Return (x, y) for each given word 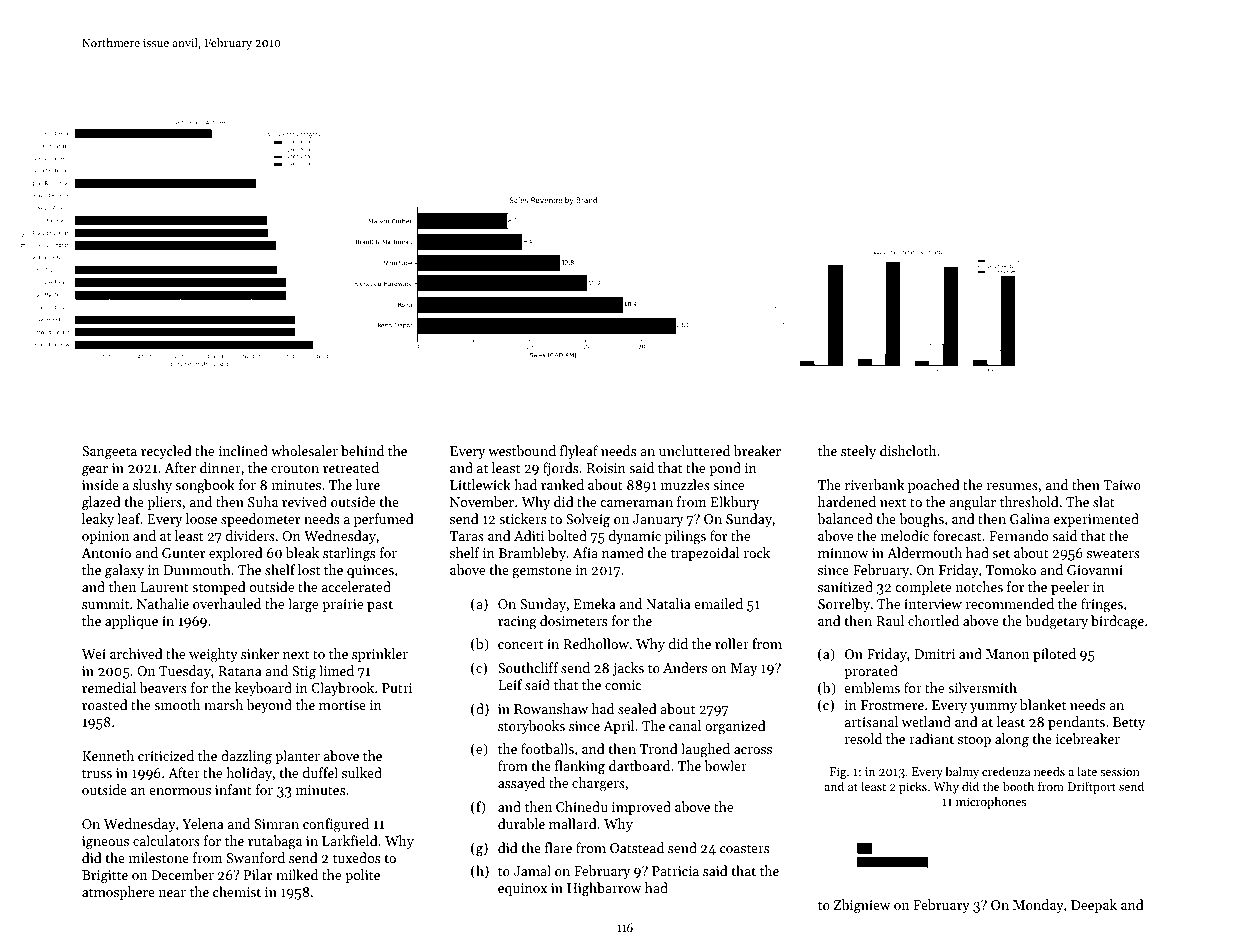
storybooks (531, 727)
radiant (931, 738)
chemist (237, 891)
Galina (1030, 518)
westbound (522, 450)
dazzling (246, 757)
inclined (243, 450)
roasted (105, 704)
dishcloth (908, 450)
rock (757, 552)
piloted (1054, 655)
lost (309, 569)
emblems (872, 687)
